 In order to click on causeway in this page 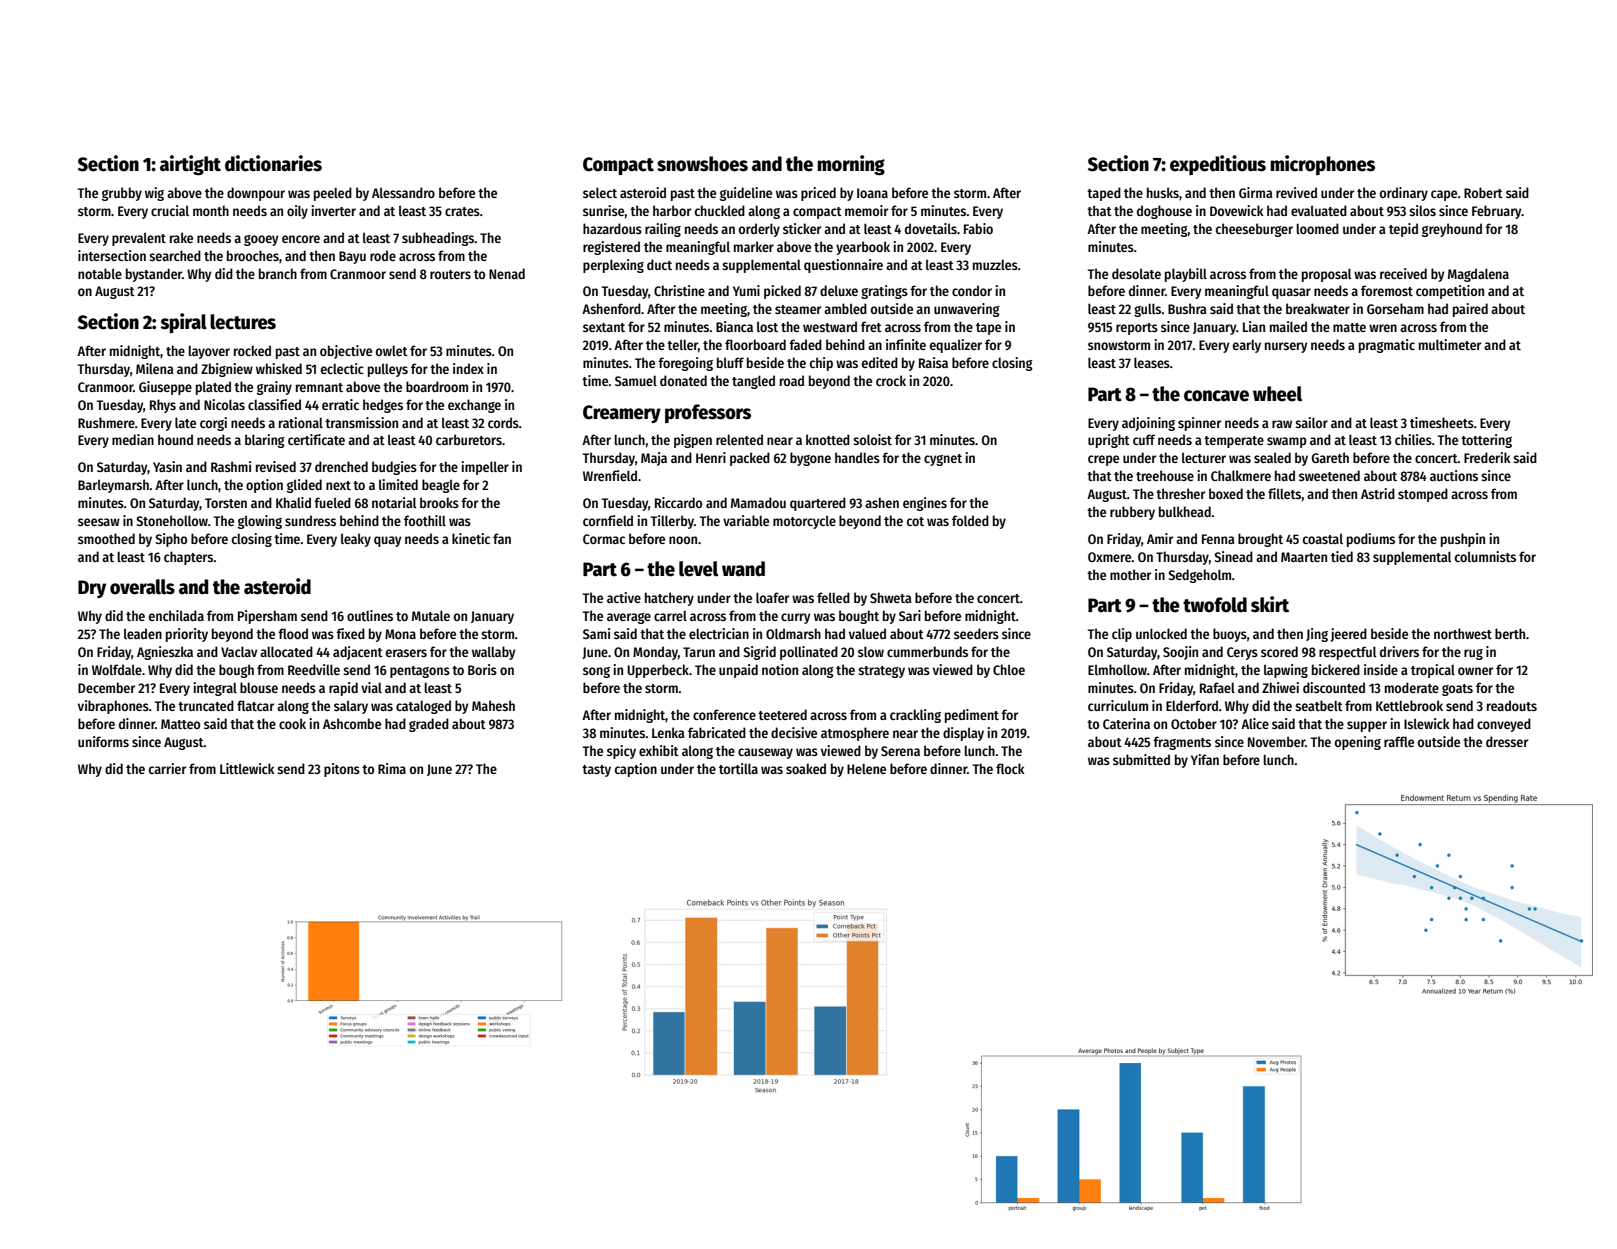, I will do `click(765, 753)`.
